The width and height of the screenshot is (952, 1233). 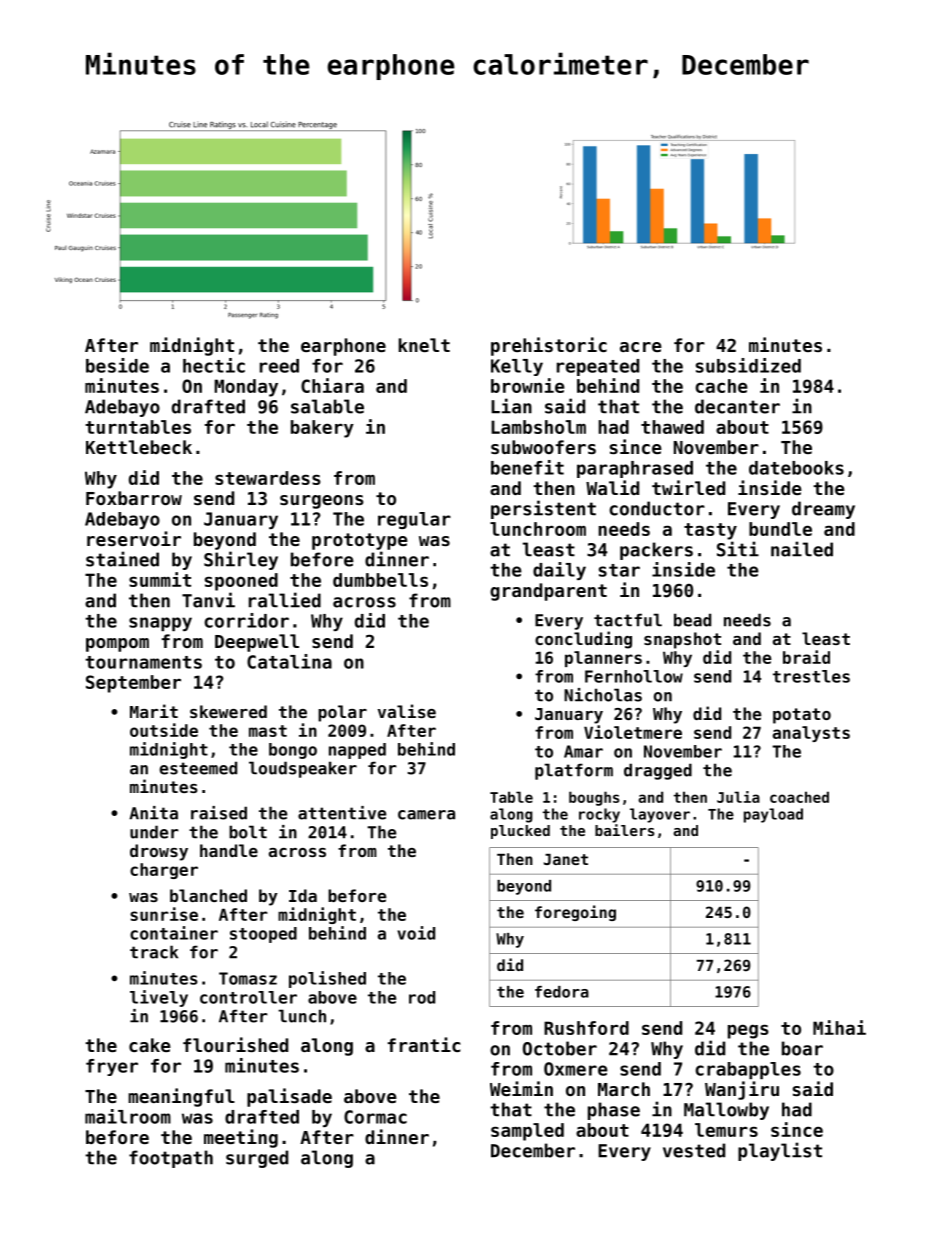 What do you see at coordinates (660, 815) in the screenshot?
I see `layover` at bounding box center [660, 815].
